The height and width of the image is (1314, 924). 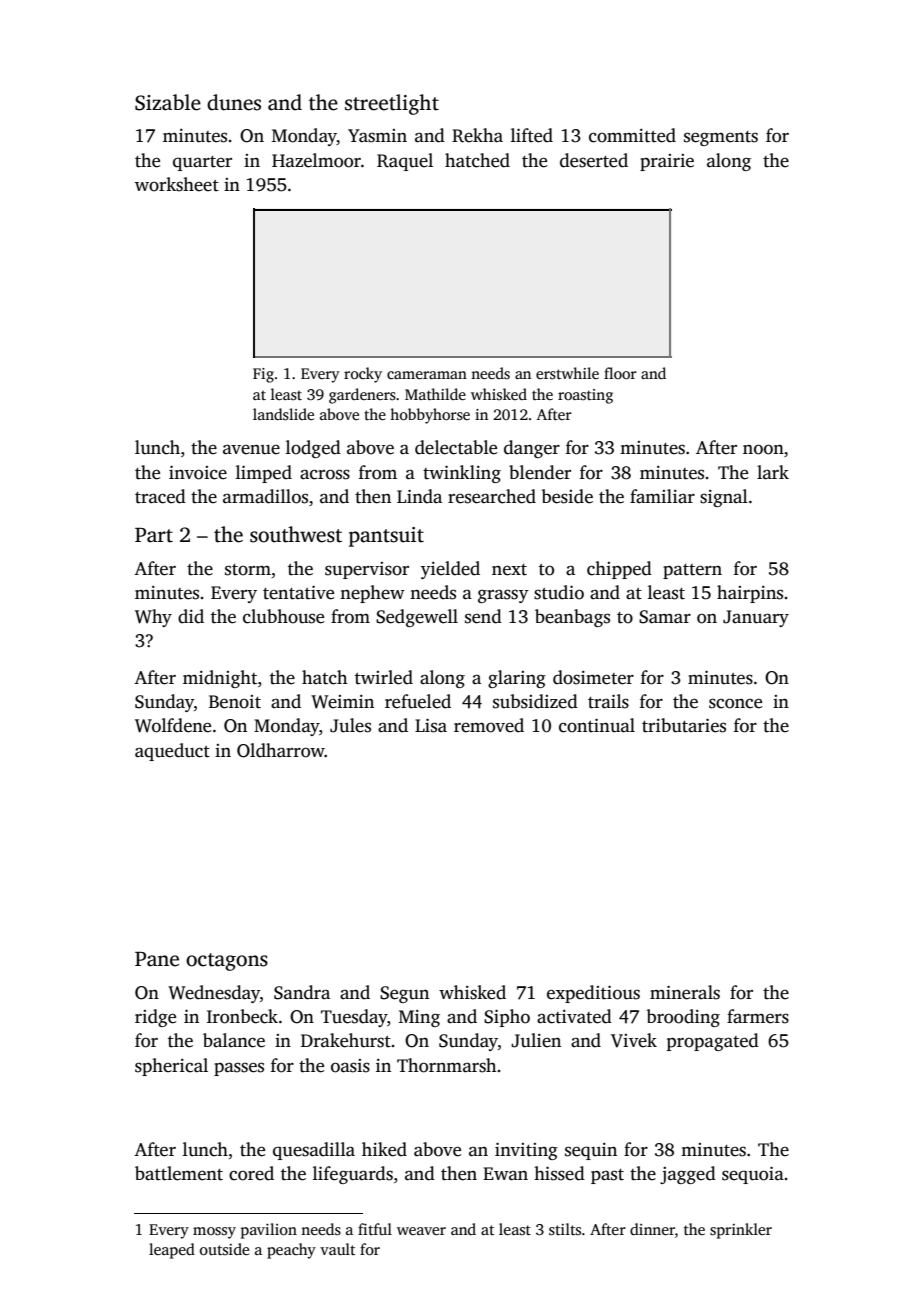 I want to click on inviting, so click(x=526, y=1151).
